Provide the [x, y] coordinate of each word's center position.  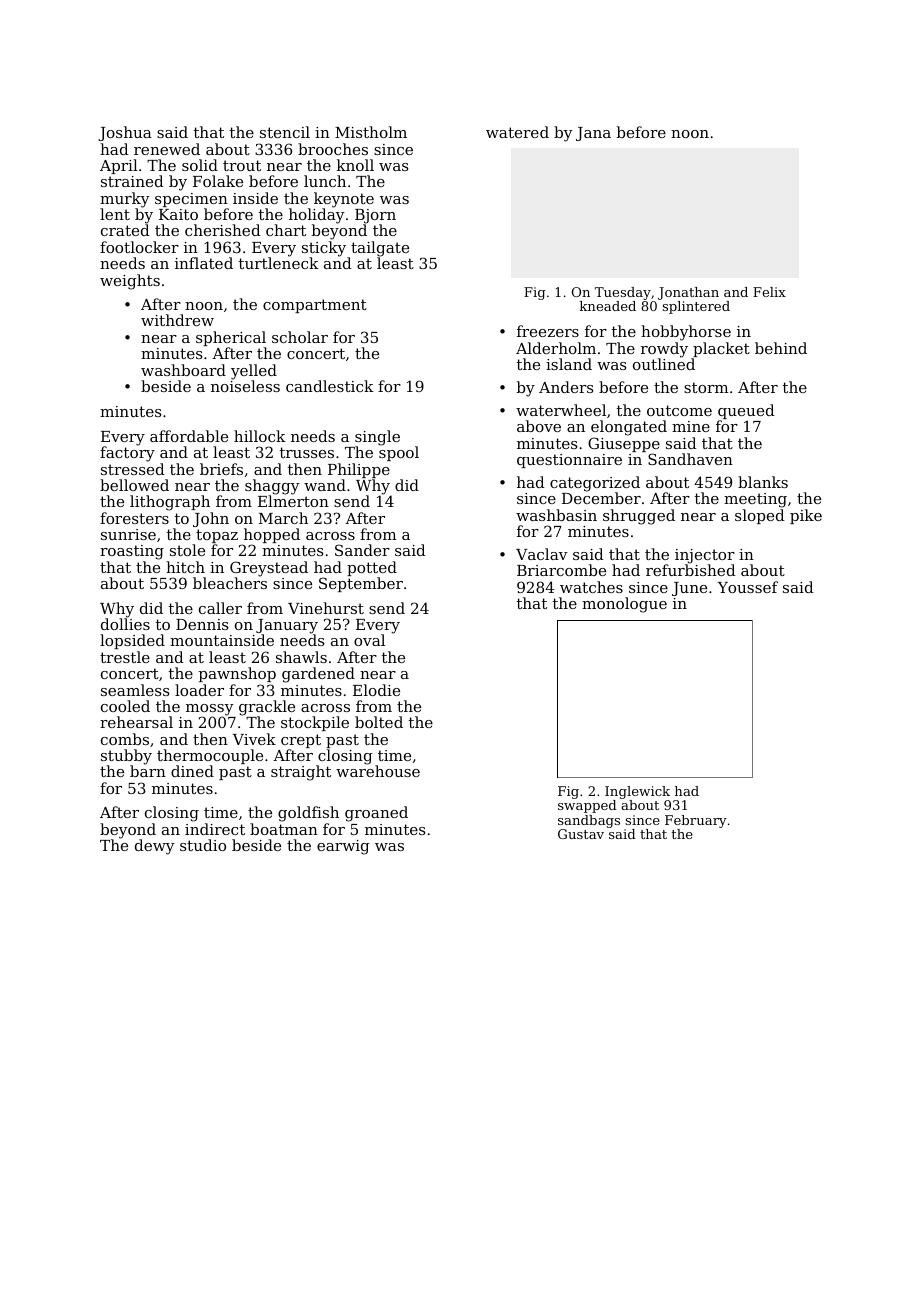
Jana [593, 134]
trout [242, 165]
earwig [343, 847]
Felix [769, 292]
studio [203, 845]
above [539, 426]
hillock [260, 436]
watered [517, 132]
